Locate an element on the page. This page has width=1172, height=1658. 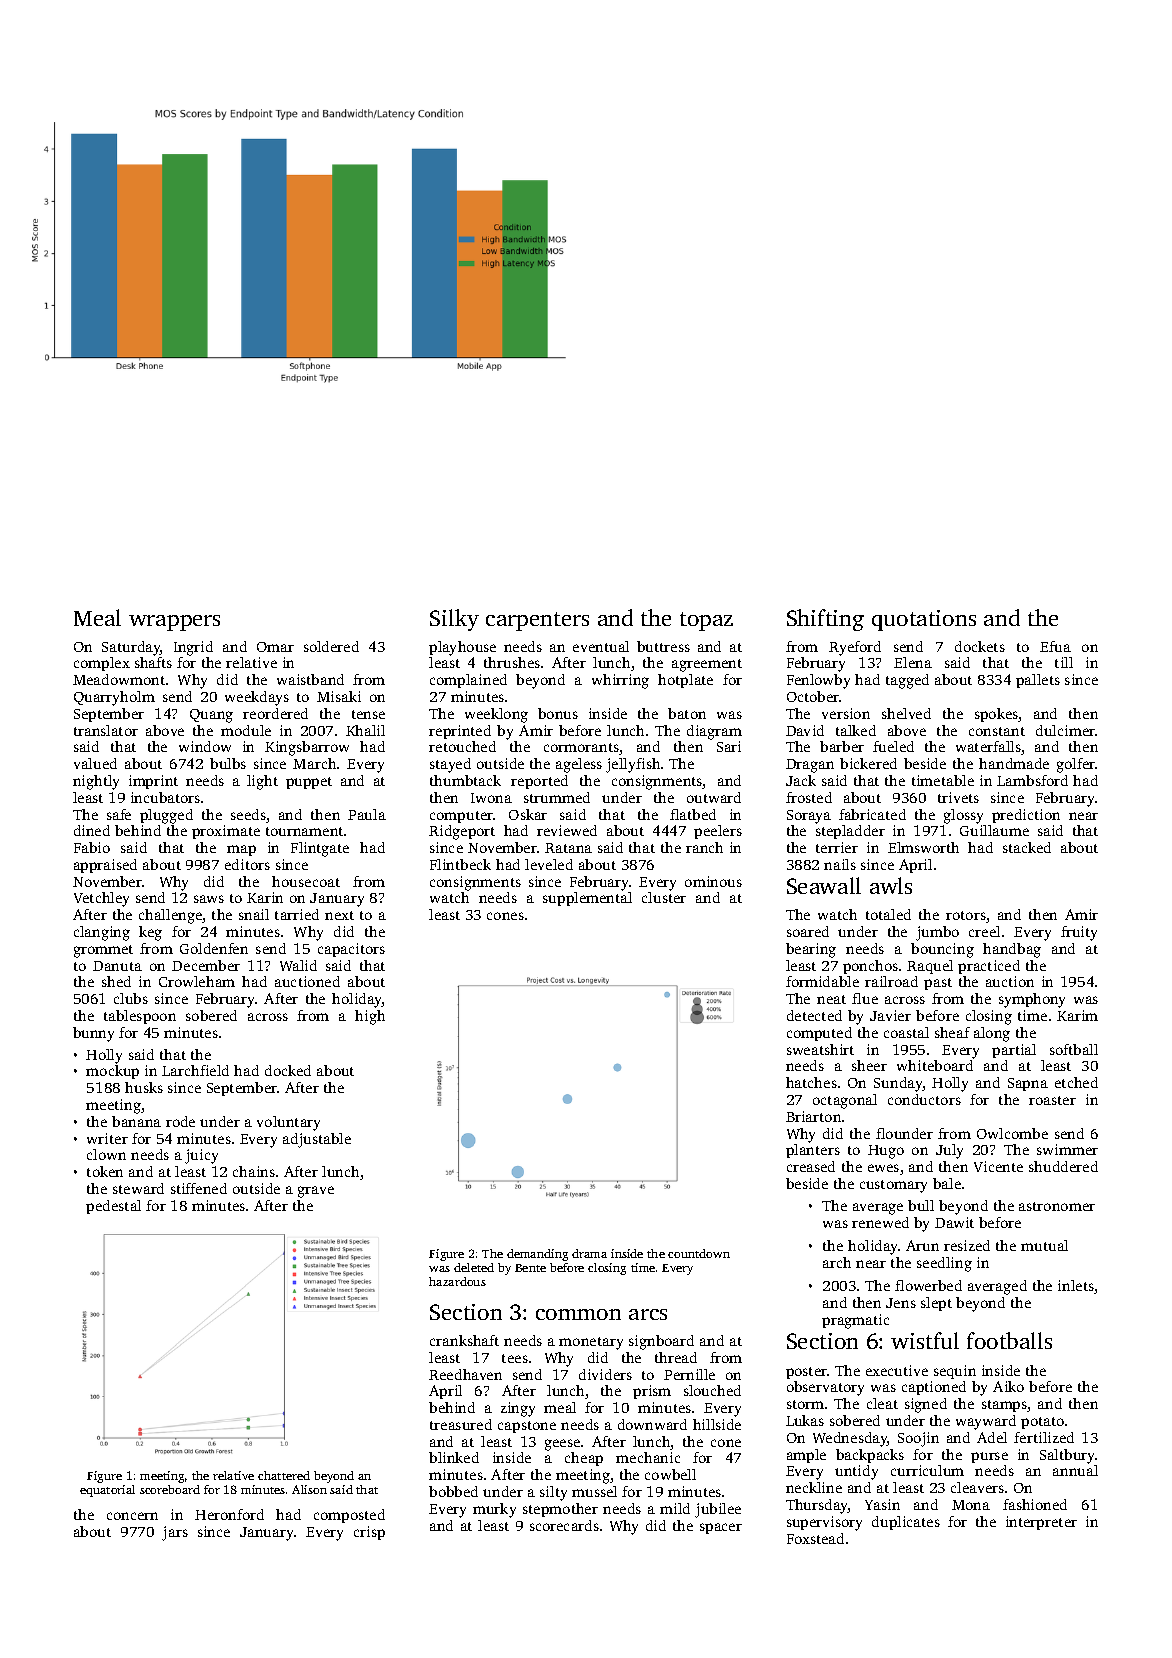
adjustable is located at coordinates (317, 1140).
